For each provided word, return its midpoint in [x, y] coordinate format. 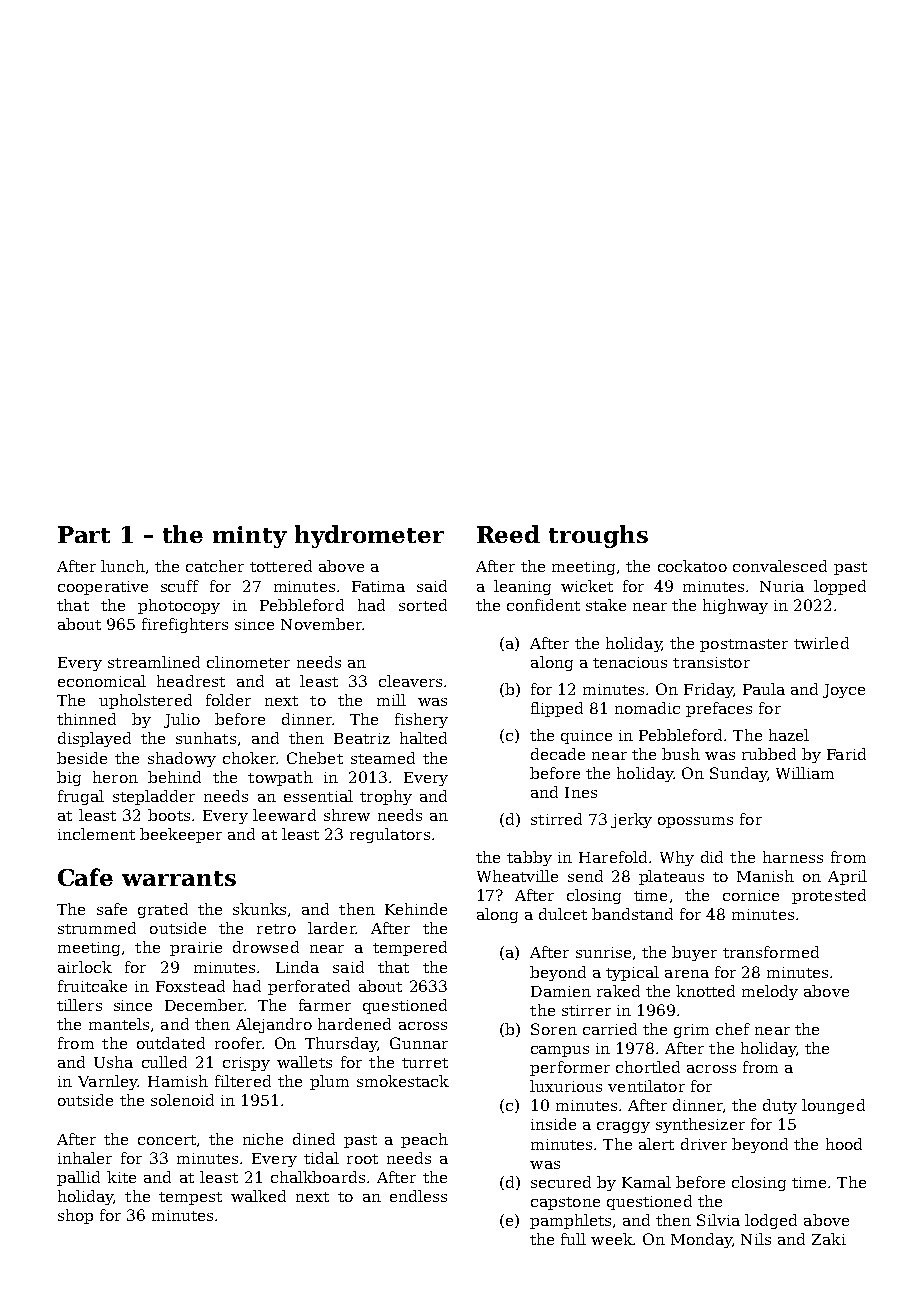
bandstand [632, 914]
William [805, 773]
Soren [554, 1029]
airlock [85, 967]
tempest [190, 1198]
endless [418, 1196]
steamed [383, 758]
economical [102, 681]
